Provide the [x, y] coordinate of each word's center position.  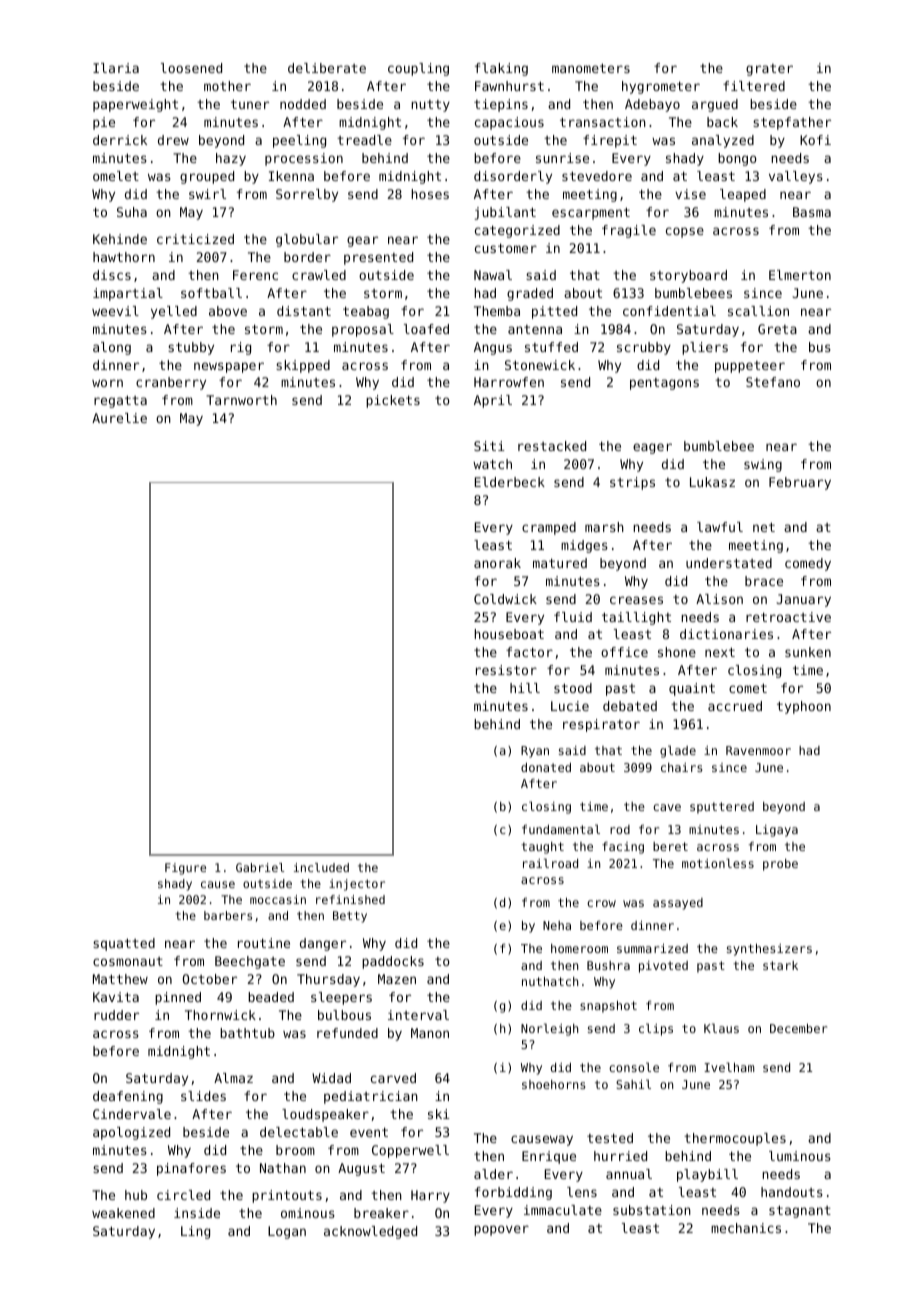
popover [501, 1230]
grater [769, 70]
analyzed [723, 141]
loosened [191, 68]
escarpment [591, 213]
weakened [123, 1213]
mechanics [746, 1228]
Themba [497, 311]
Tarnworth [241, 400]
